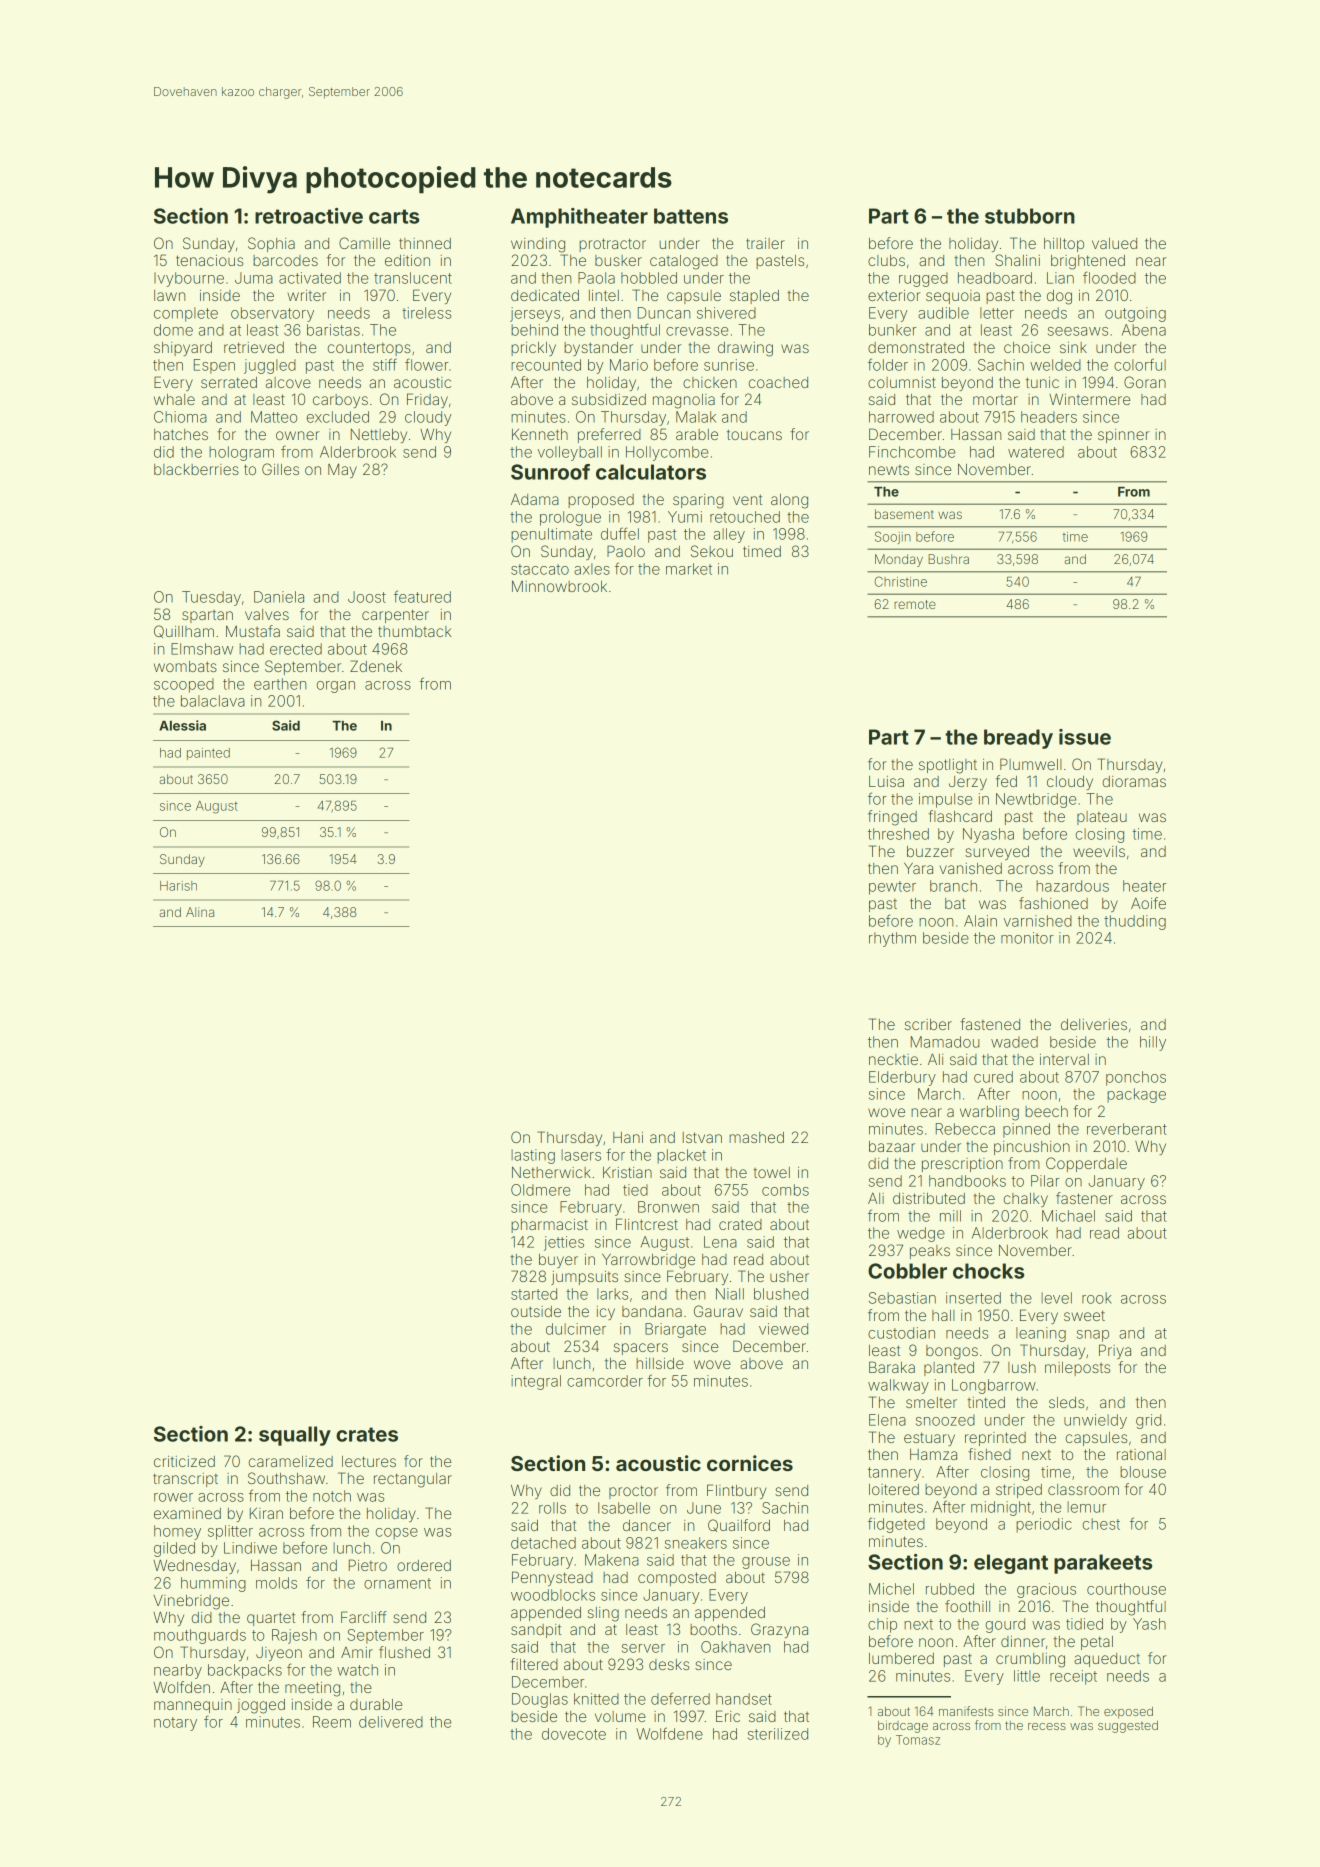 This document has width=1320, height=1867. Describe the element at coordinates (691, 216) in the document. I see `battens` at that location.
